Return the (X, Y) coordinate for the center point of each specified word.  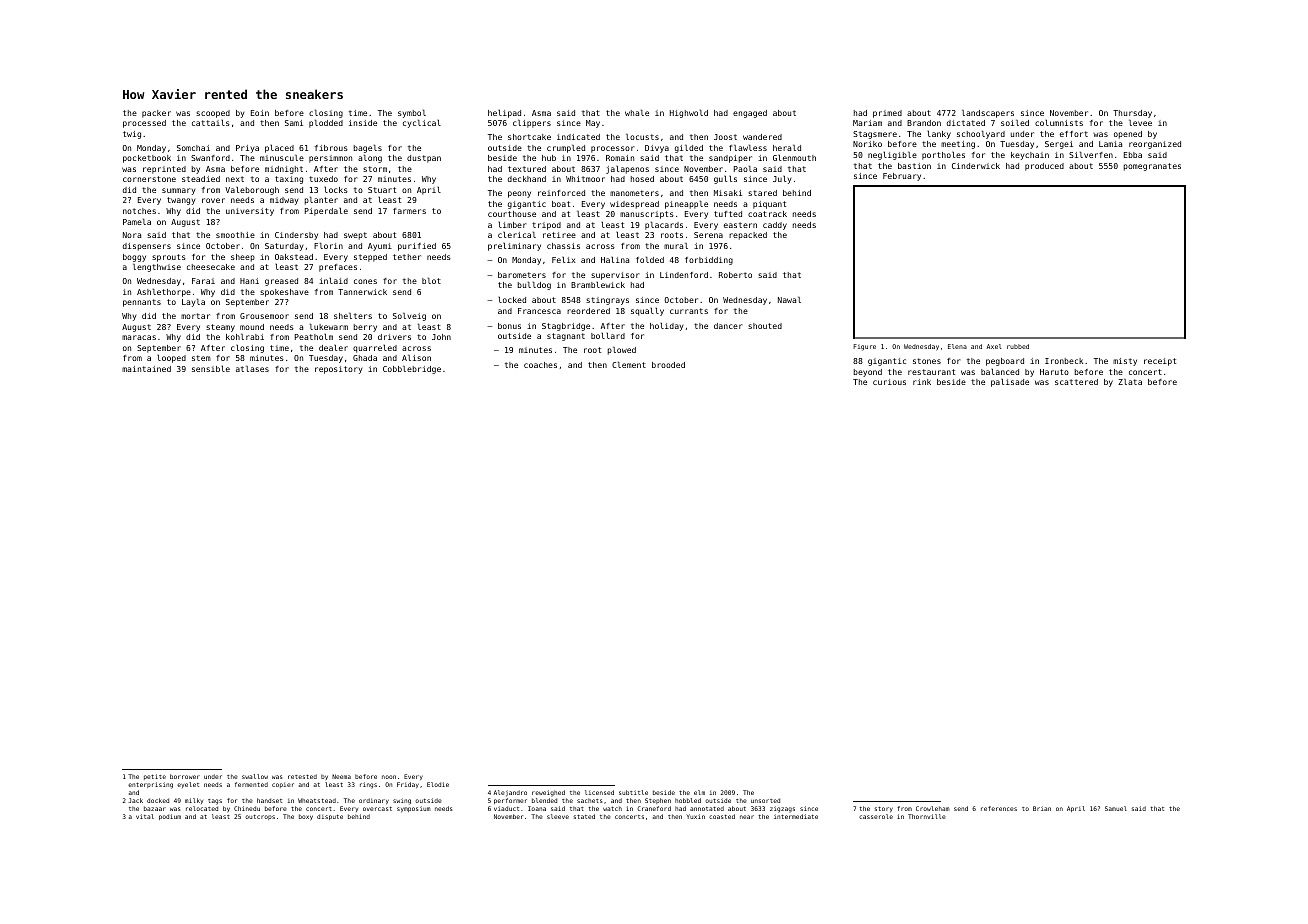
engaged (750, 114)
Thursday (1132, 114)
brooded (668, 365)
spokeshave (284, 293)
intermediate (796, 816)
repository (338, 370)
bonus (509, 326)
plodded (326, 124)
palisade (1010, 383)
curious (889, 382)
